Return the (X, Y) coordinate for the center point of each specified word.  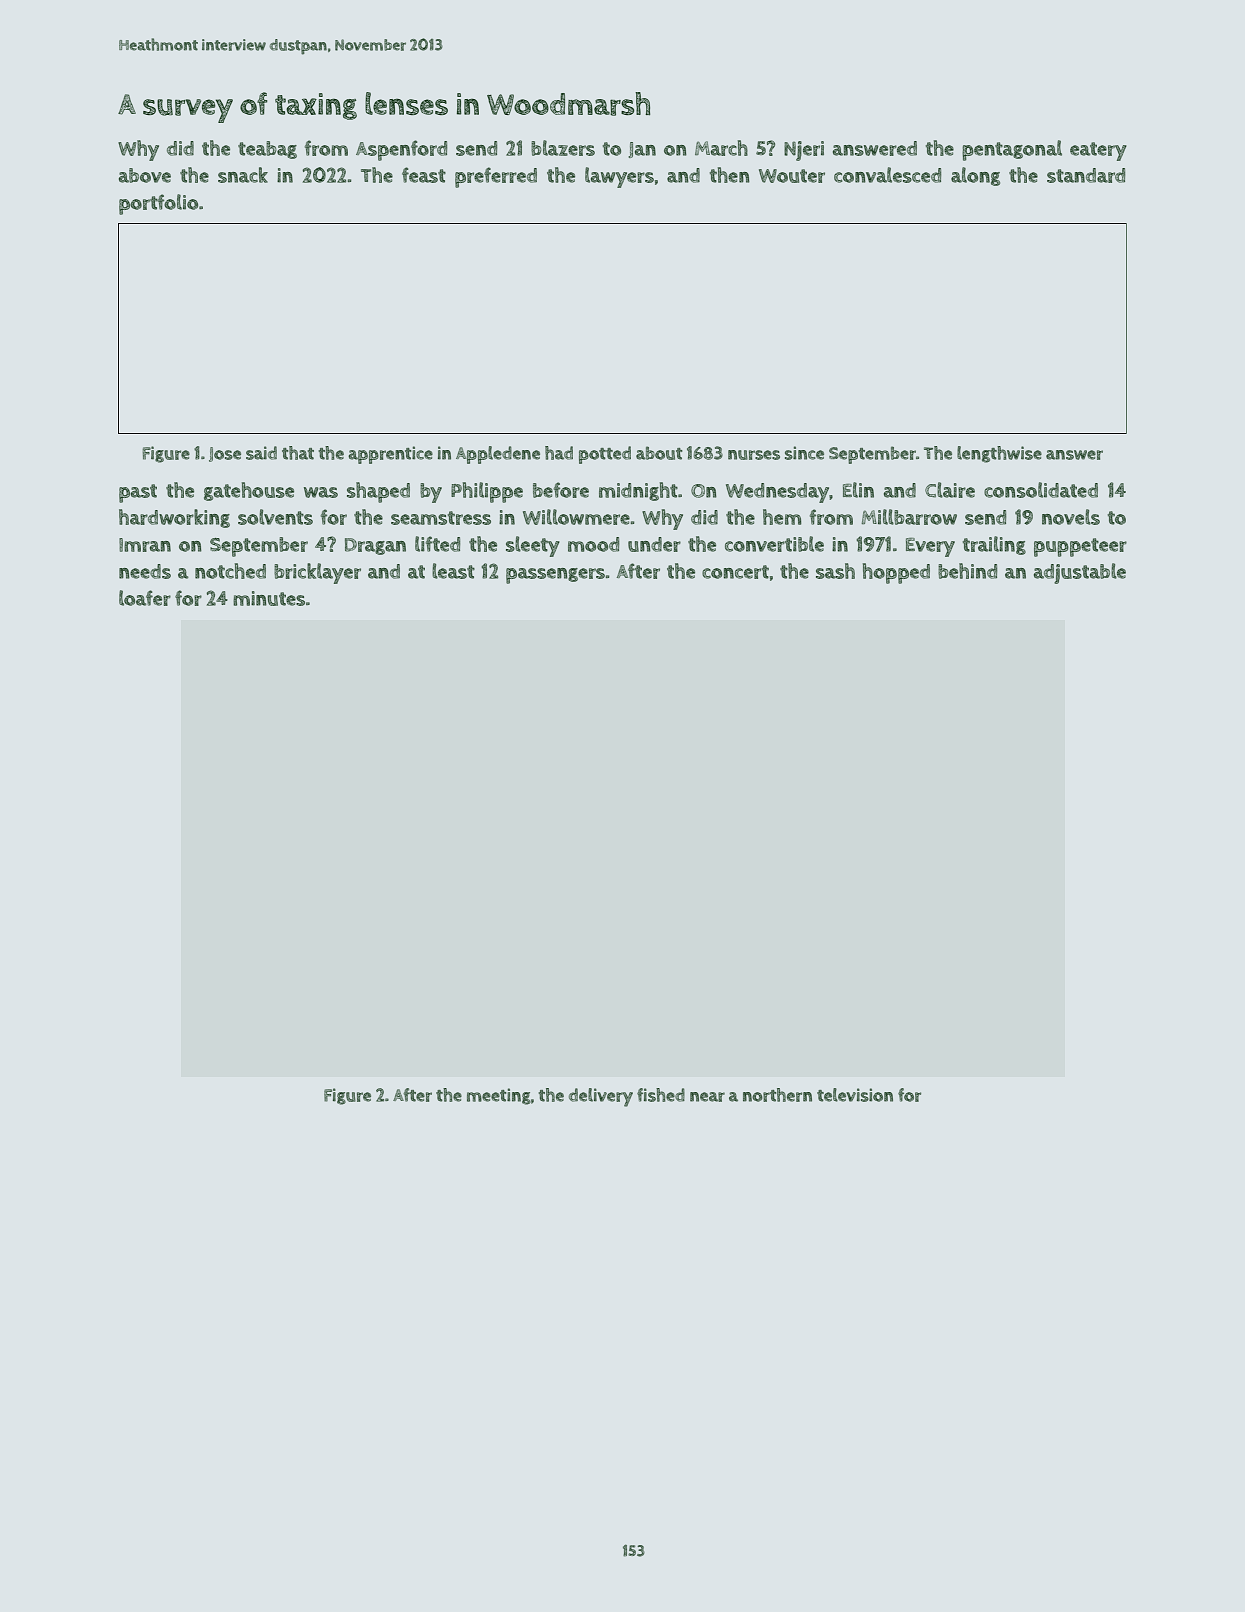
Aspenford (401, 150)
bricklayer (317, 573)
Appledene (498, 455)
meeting (499, 1096)
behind (967, 571)
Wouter (792, 176)
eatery (1098, 151)
